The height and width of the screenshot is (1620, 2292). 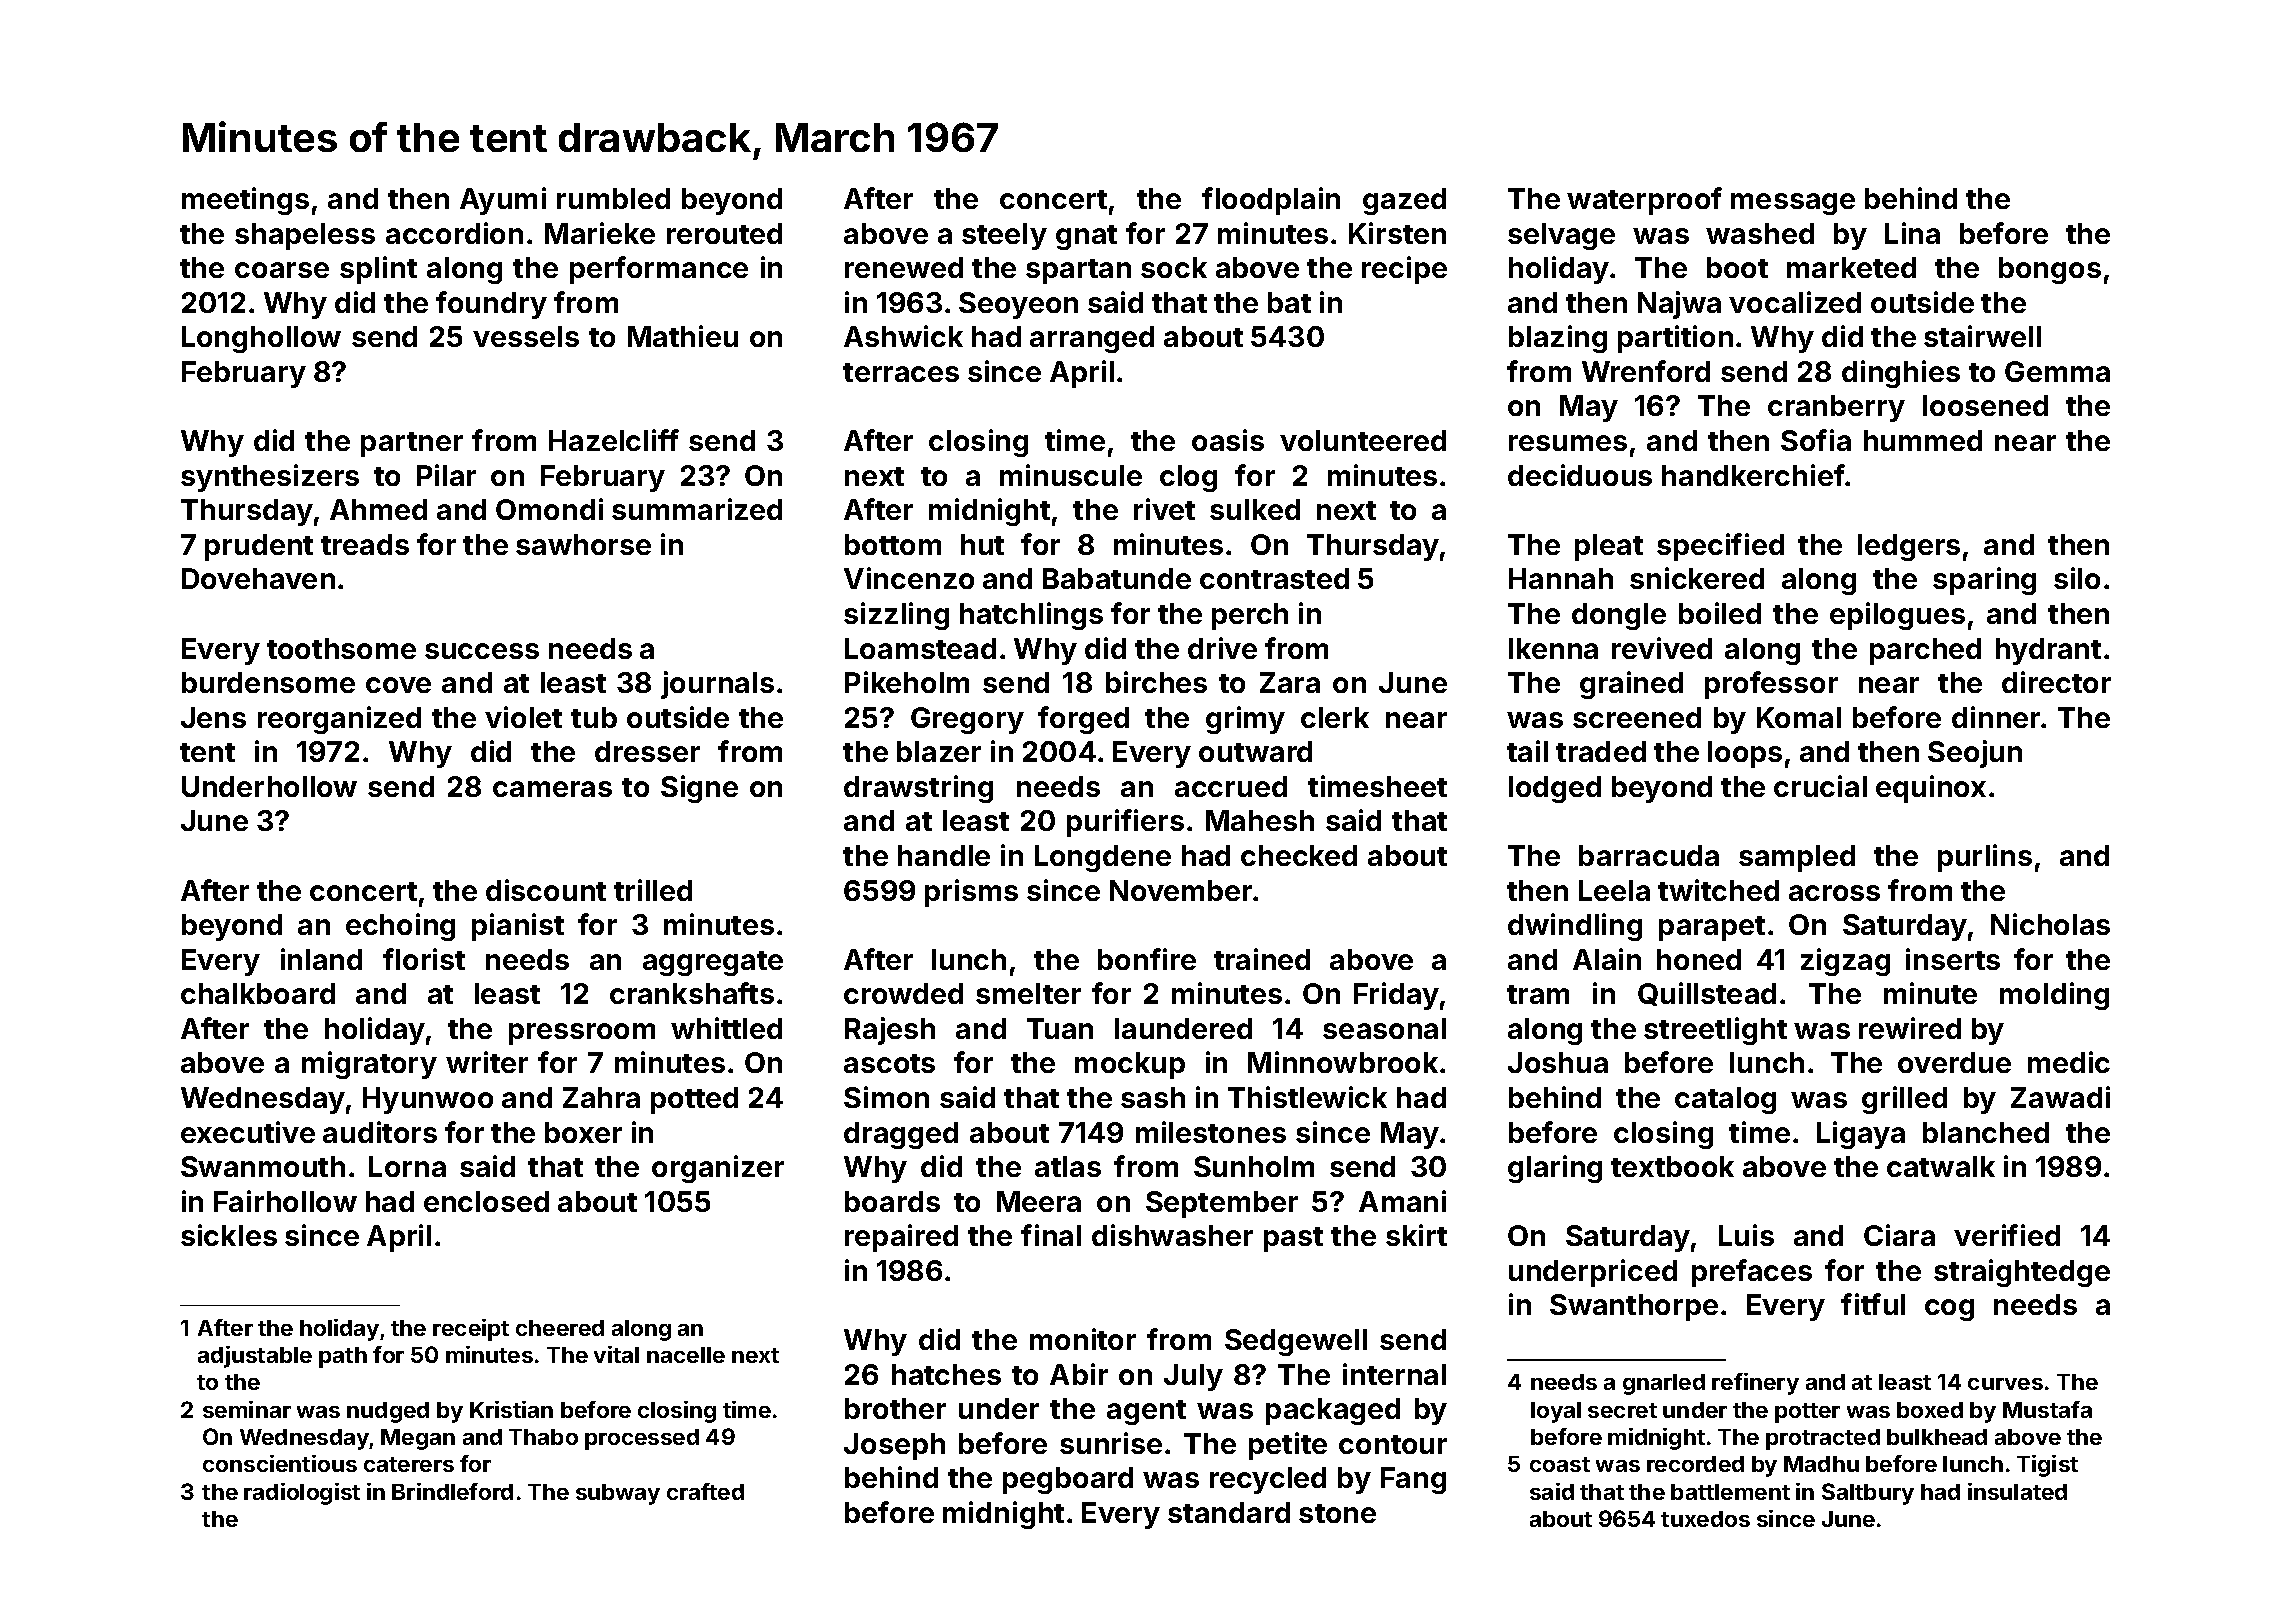 What do you see at coordinates (1404, 270) in the screenshot?
I see `recipe` at bounding box center [1404, 270].
